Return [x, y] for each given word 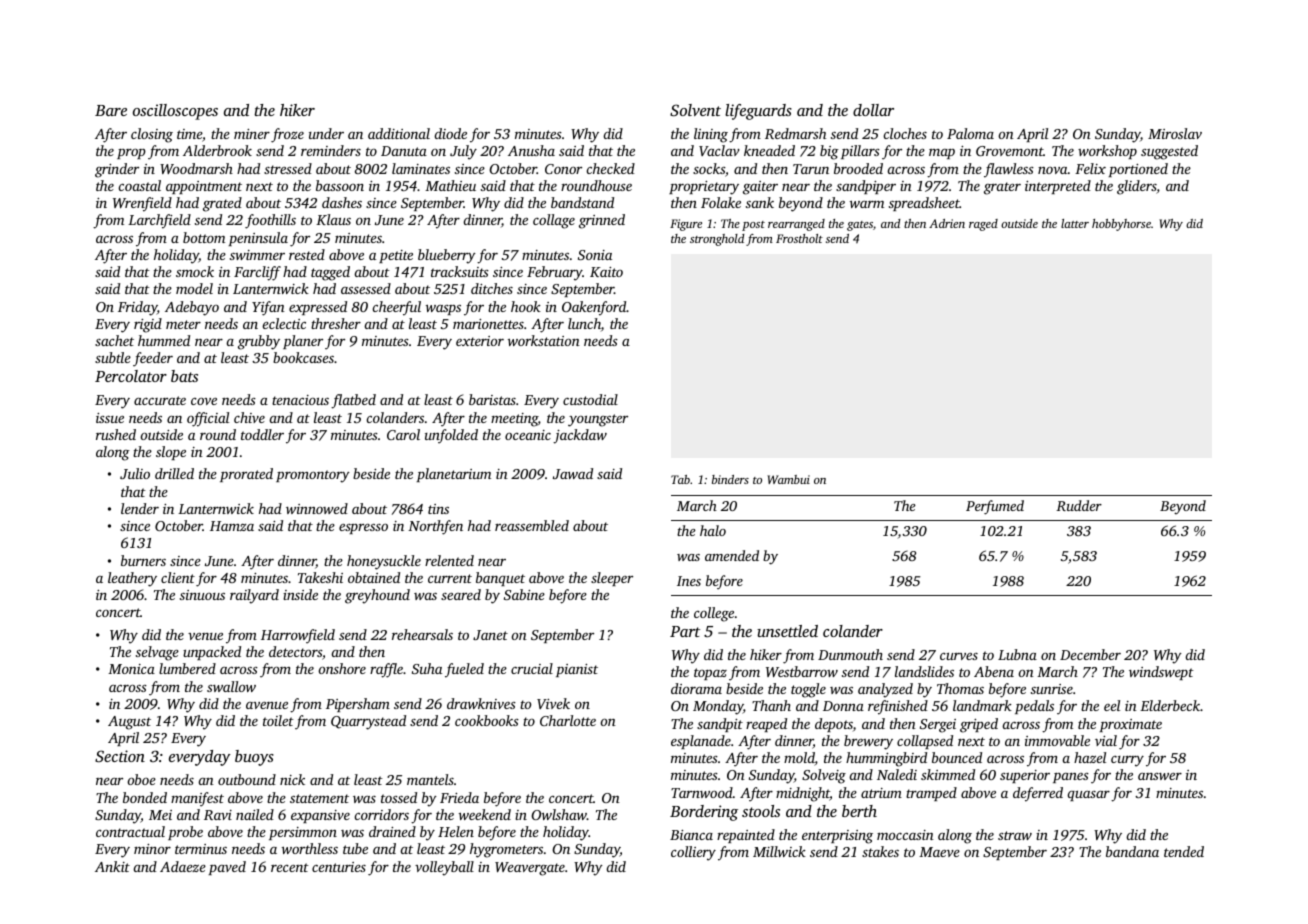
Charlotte [568, 720]
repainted [746, 836]
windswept [1161, 673]
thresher [336, 323]
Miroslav [1175, 133]
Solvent [695, 110]
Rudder [1079, 505]
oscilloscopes [175, 112]
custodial [590, 399]
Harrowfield [298, 636]
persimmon [303, 833]
